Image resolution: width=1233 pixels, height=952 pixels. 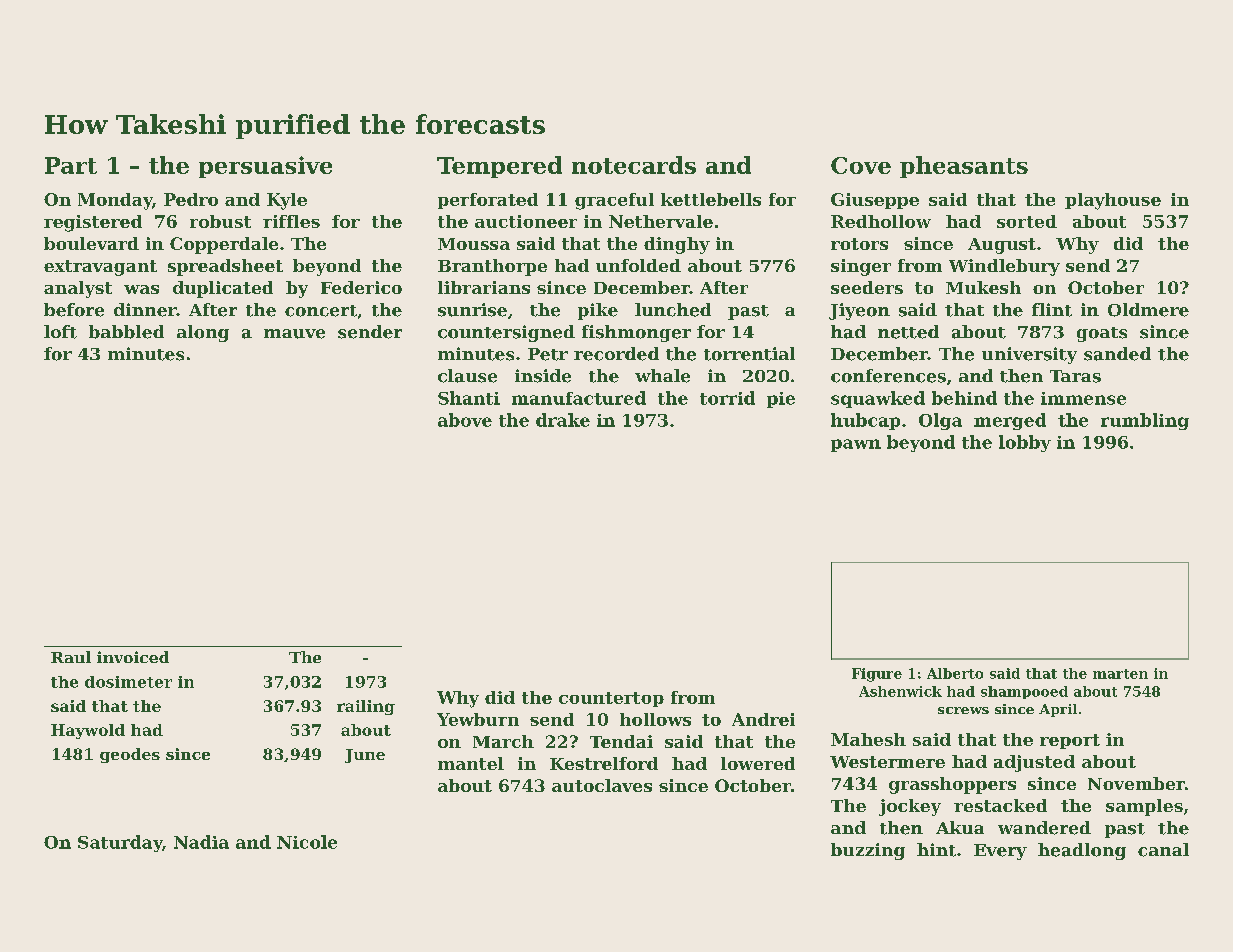 What do you see at coordinates (307, 842) in the image?
I see `Nicole` at bounding box center [307, 842].
